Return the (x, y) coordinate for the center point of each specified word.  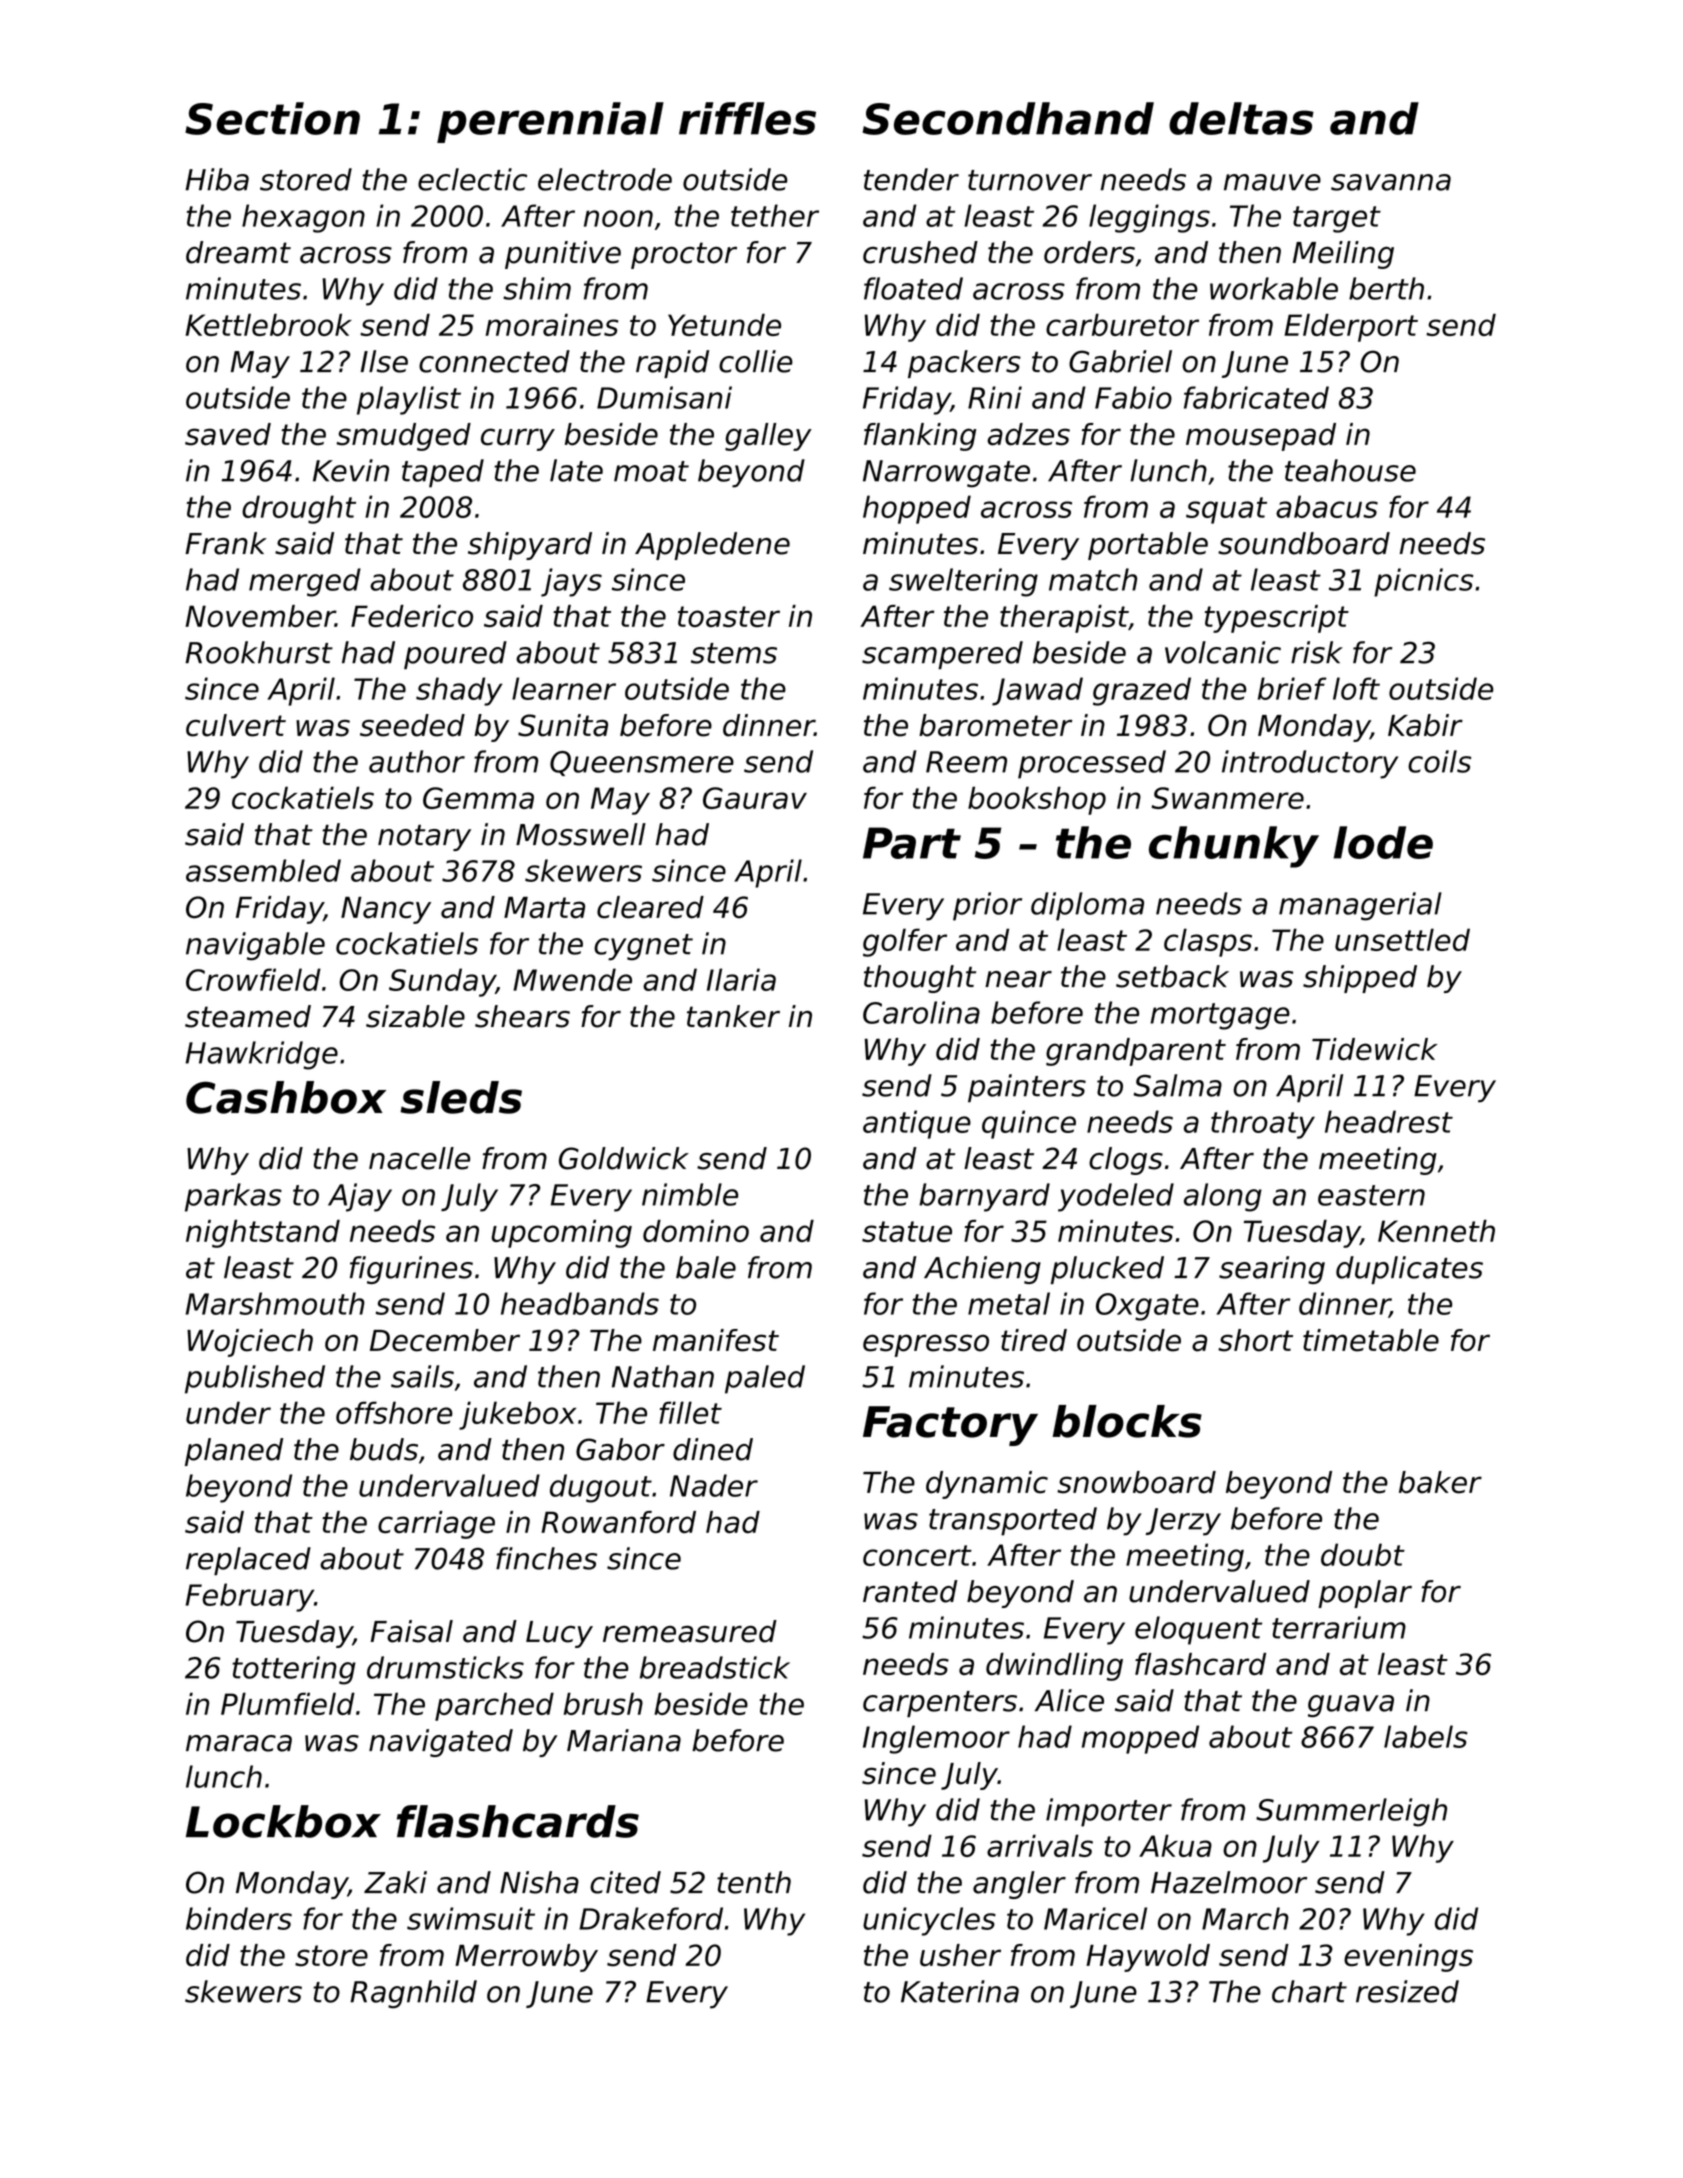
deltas (1241, 118)
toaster (729, 616)
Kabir (1425, 725)
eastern (1371, 1195)
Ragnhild (413, 1994)
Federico (412, 616)
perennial (550, 122)
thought (920, 979)
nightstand (263, 1234)
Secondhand (1008, 118)
